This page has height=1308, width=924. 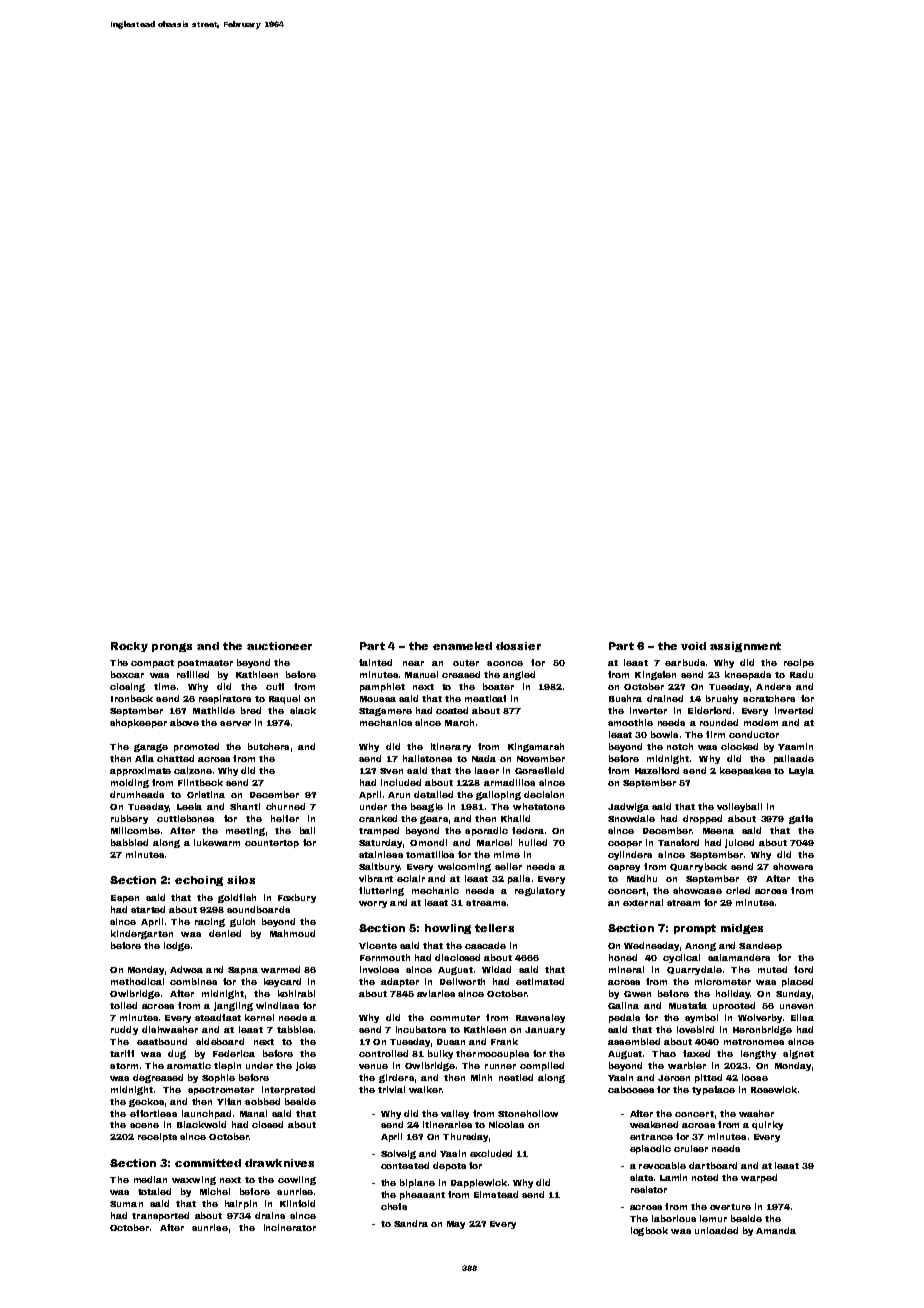 I want to click on Anong, so click(x=700, y=947).
